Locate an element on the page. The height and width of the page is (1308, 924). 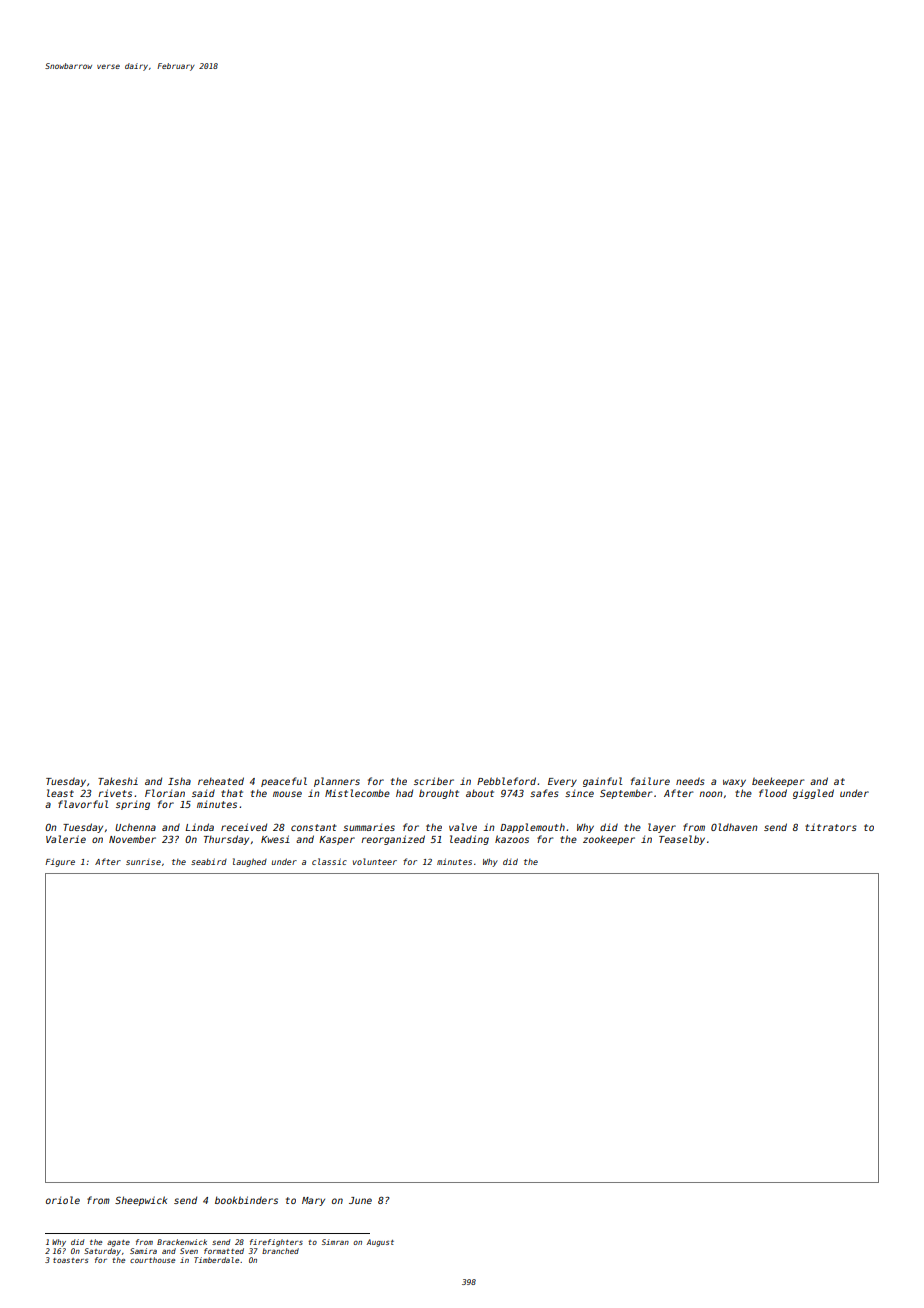
kazoos is located at coordinates (512, 839).
